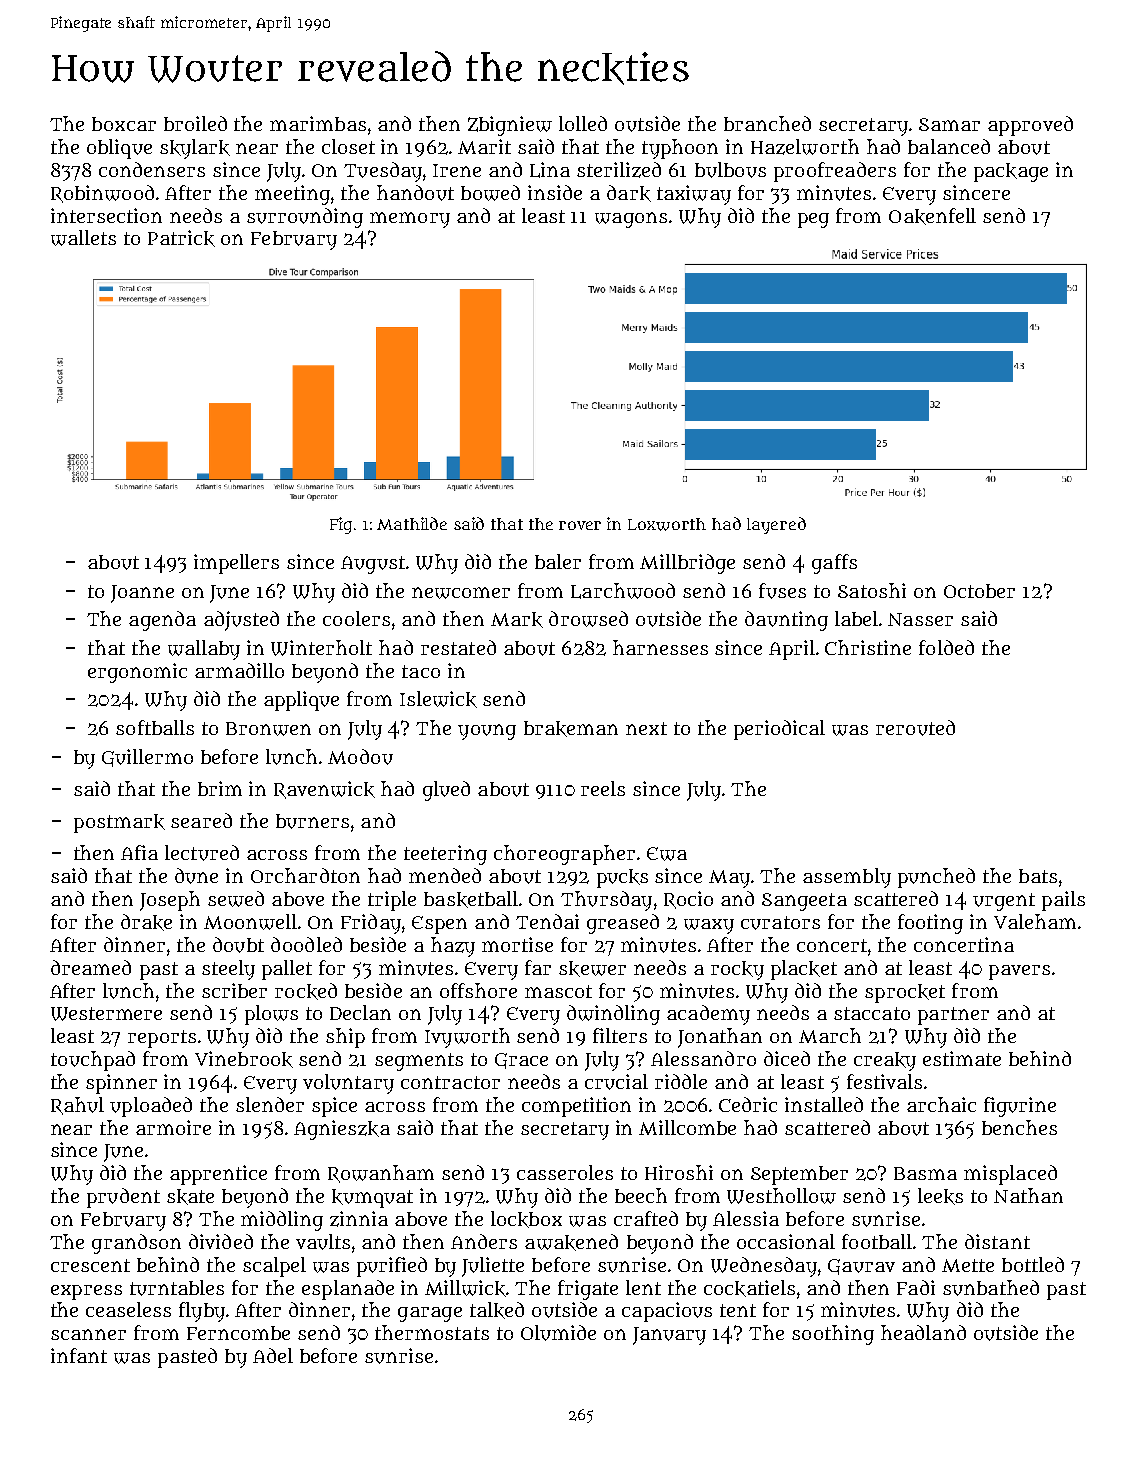 The image size is (1136, 1471). Describe the element at coordinates (445, 855) in the screenshot. I see `teetering` at that location.
